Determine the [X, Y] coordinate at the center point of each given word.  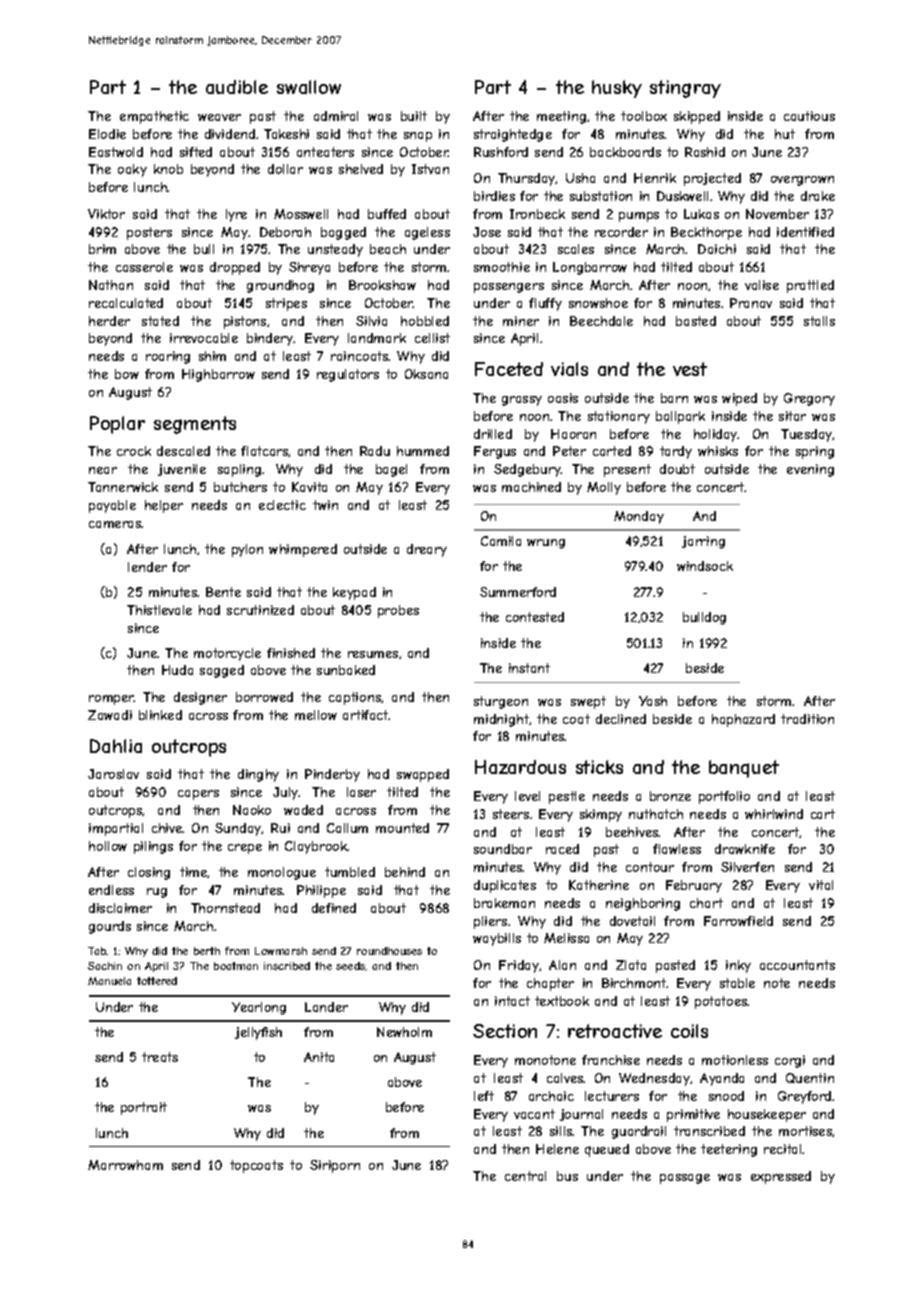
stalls [819, 321]
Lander [326, 1007]
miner [521, 321]
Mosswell [301, 214]
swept [588, 702]
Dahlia [116, 746]
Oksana [426, 374]
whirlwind [774, 814]
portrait [144, 1108]
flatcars [265, 451]
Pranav [751, 303]
